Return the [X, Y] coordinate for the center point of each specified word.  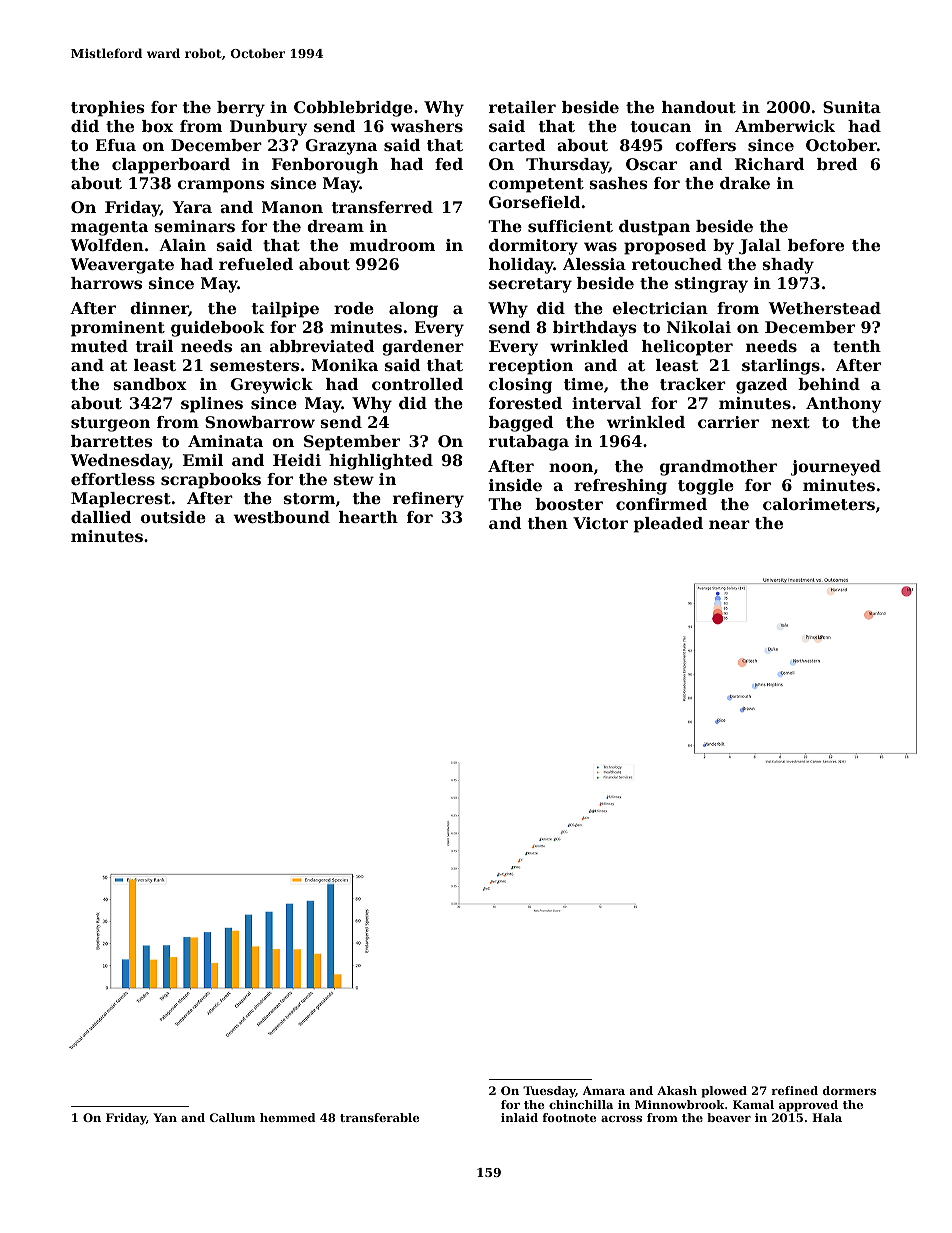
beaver [729, 1117]
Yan [165, 1117]
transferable [379, 1117]
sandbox [150, 384]
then [548, 523]
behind [829, 384]
